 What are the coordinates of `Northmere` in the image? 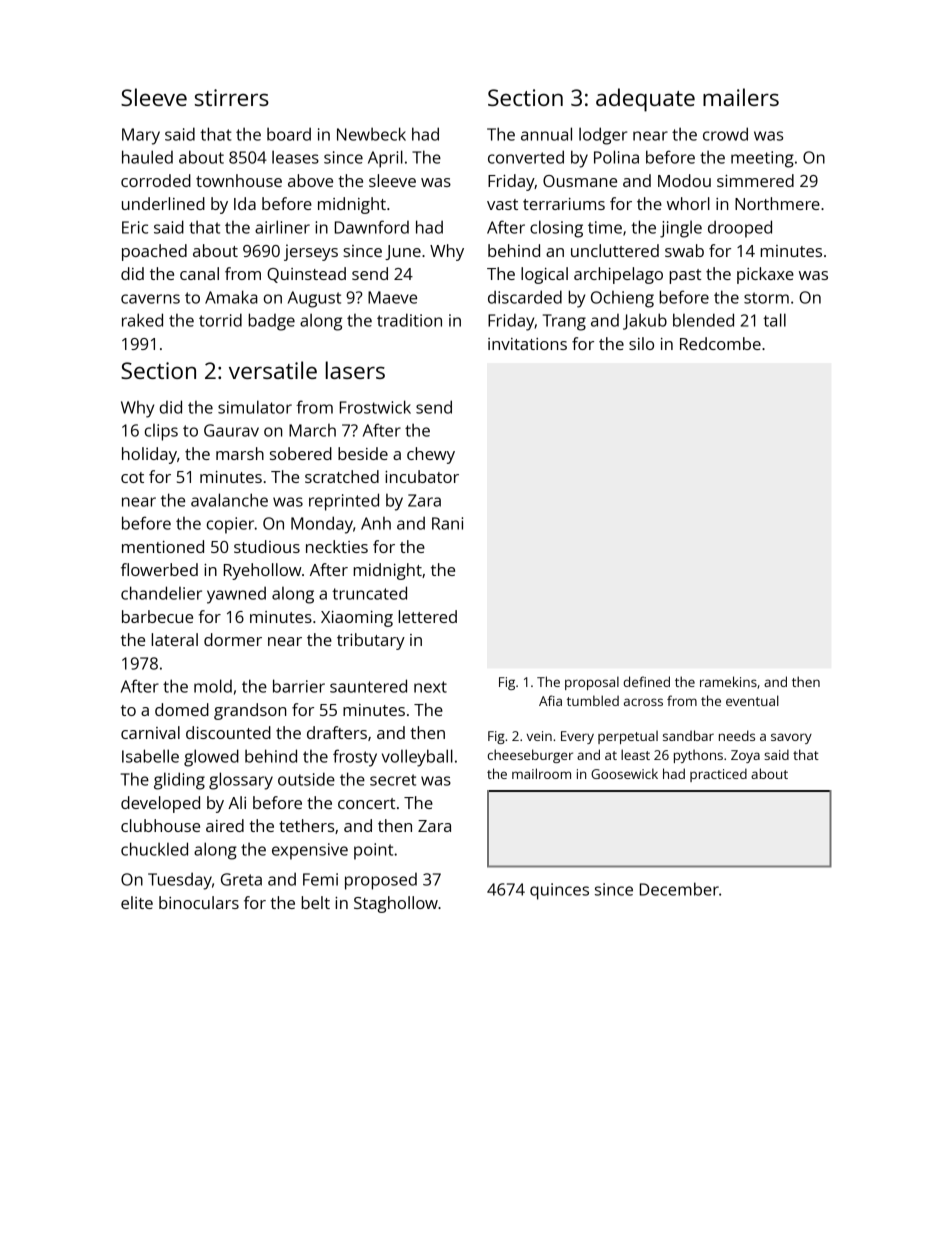 It's located at (777, 203).
